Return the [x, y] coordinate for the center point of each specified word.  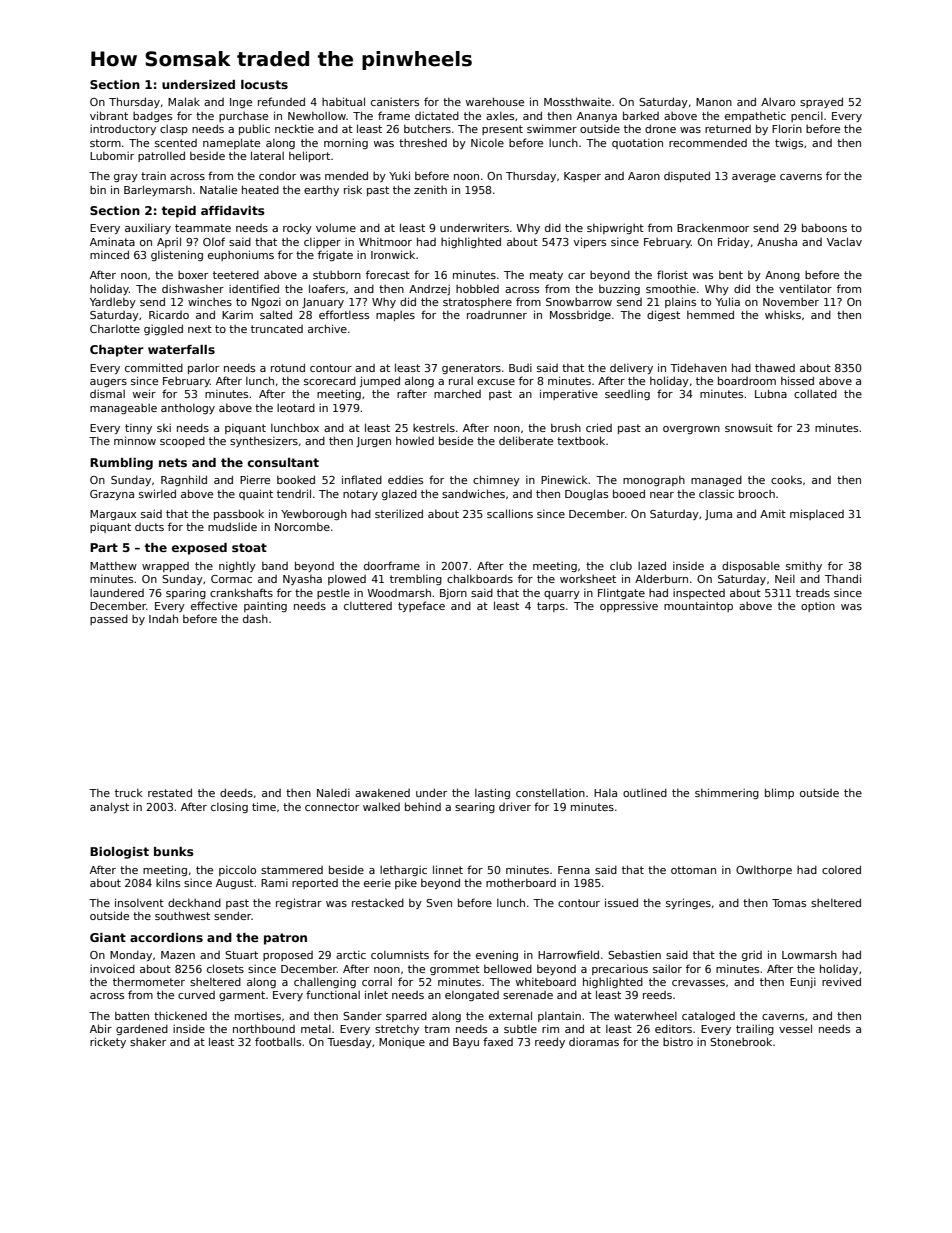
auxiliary [148, 229]
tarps [551, 607]
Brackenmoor [713, 227]
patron [285, 939]
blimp [779, 793]
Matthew [113, 565]
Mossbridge [580, 315]
